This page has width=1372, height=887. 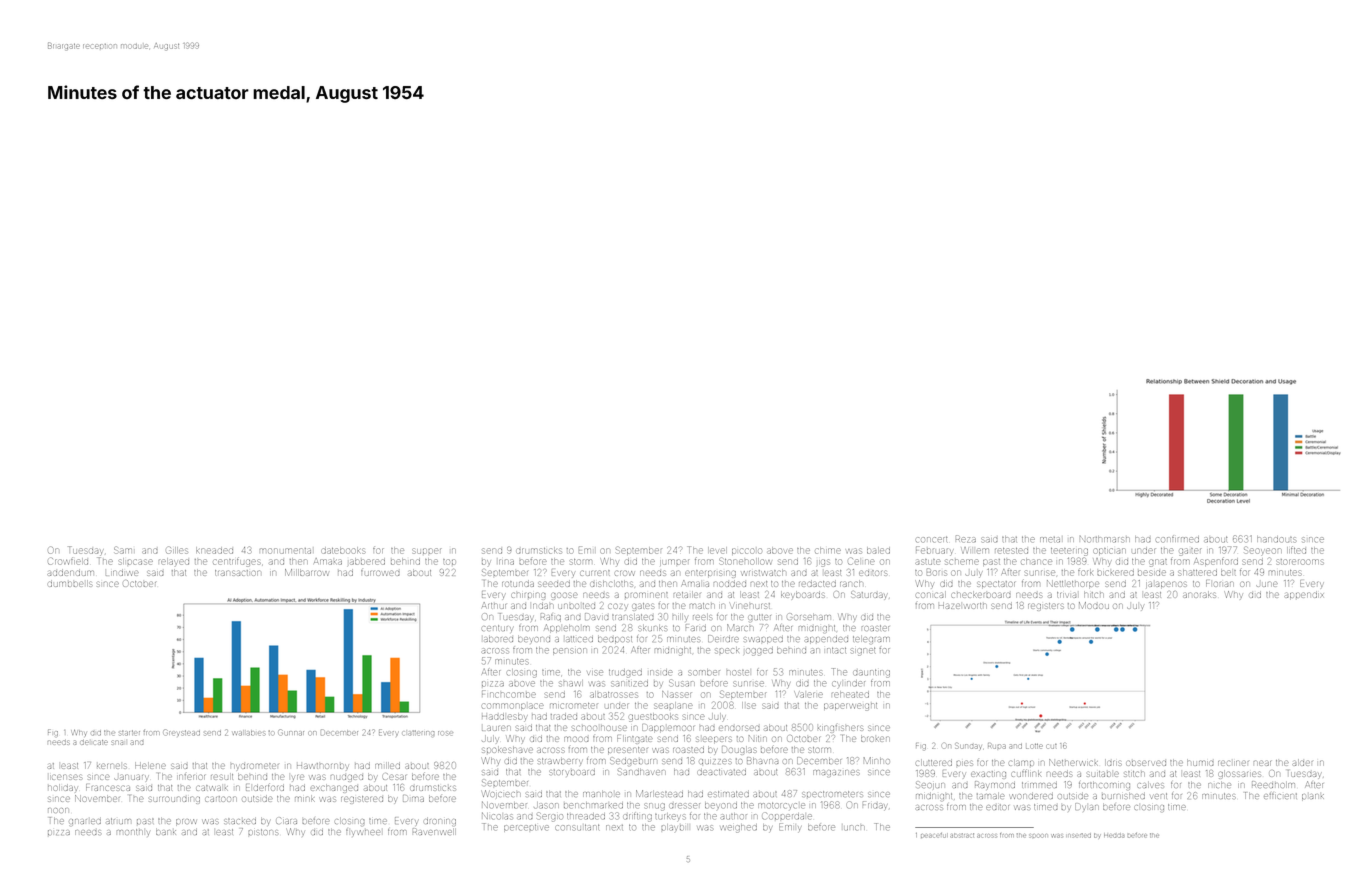 I want to click on Francesca, so click(x=108, y=787).
